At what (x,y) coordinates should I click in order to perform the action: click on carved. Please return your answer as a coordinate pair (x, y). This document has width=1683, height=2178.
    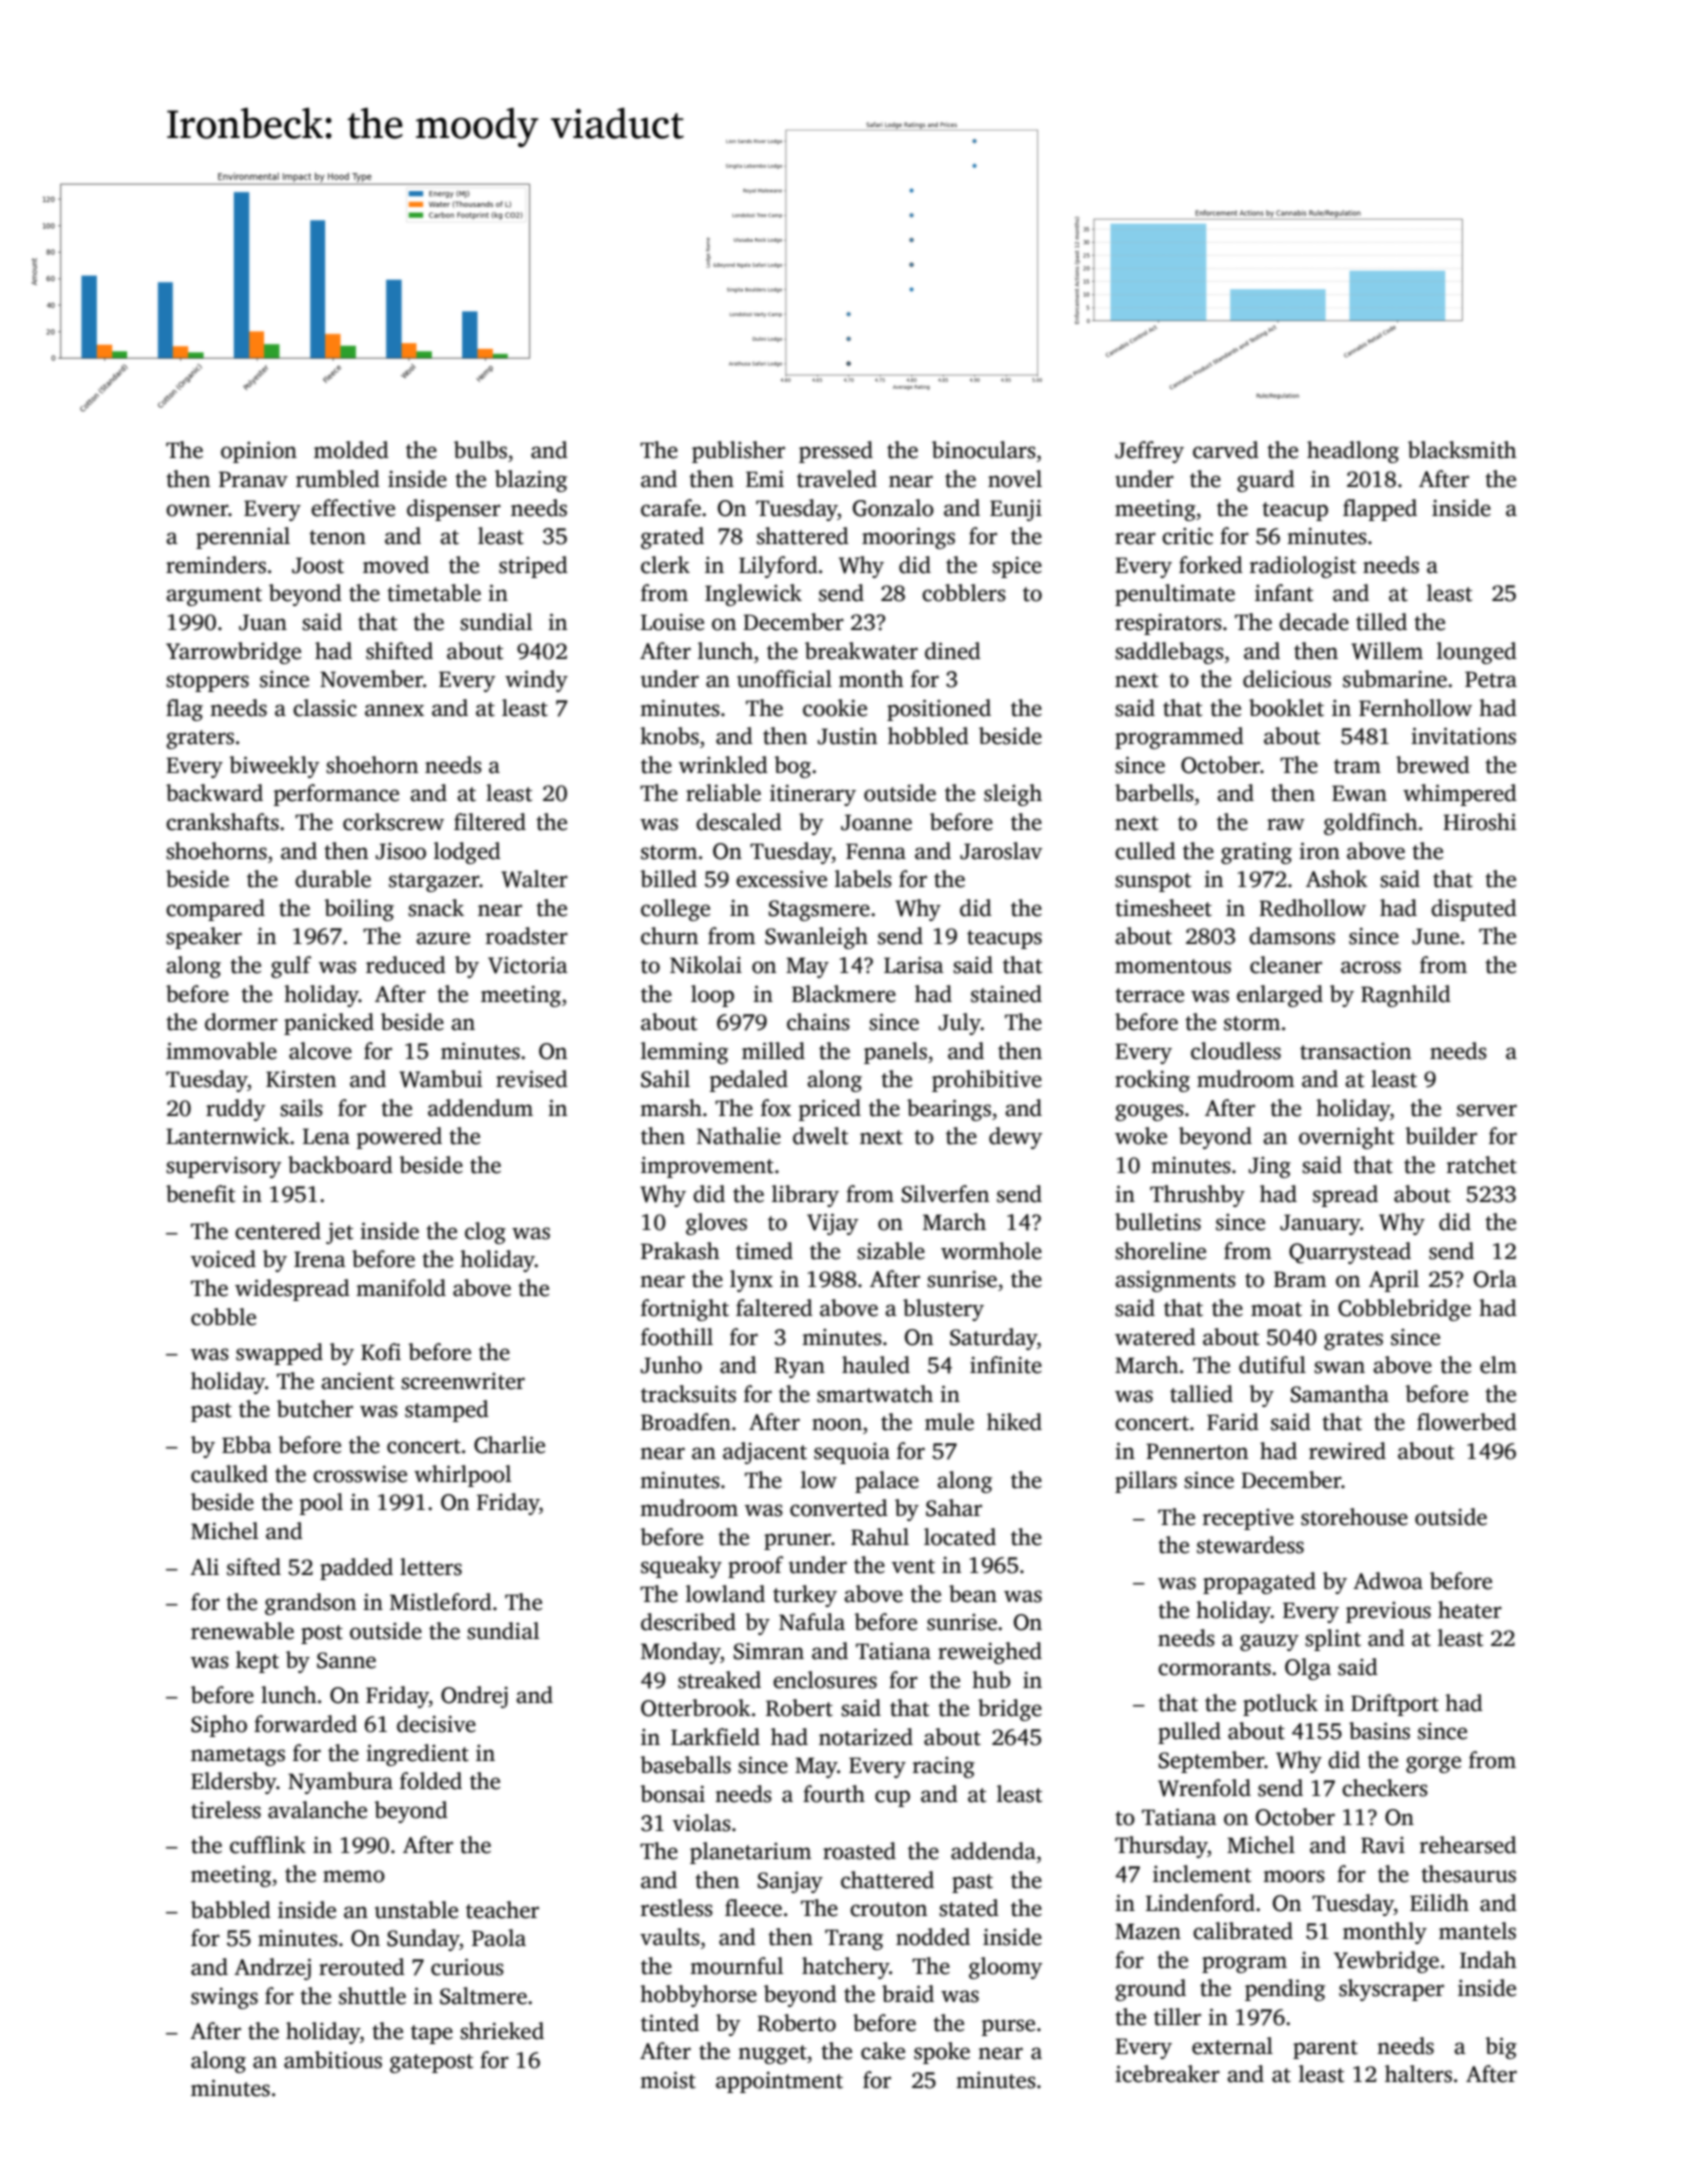
    Looking at the image, I should click on (1226, 450).
